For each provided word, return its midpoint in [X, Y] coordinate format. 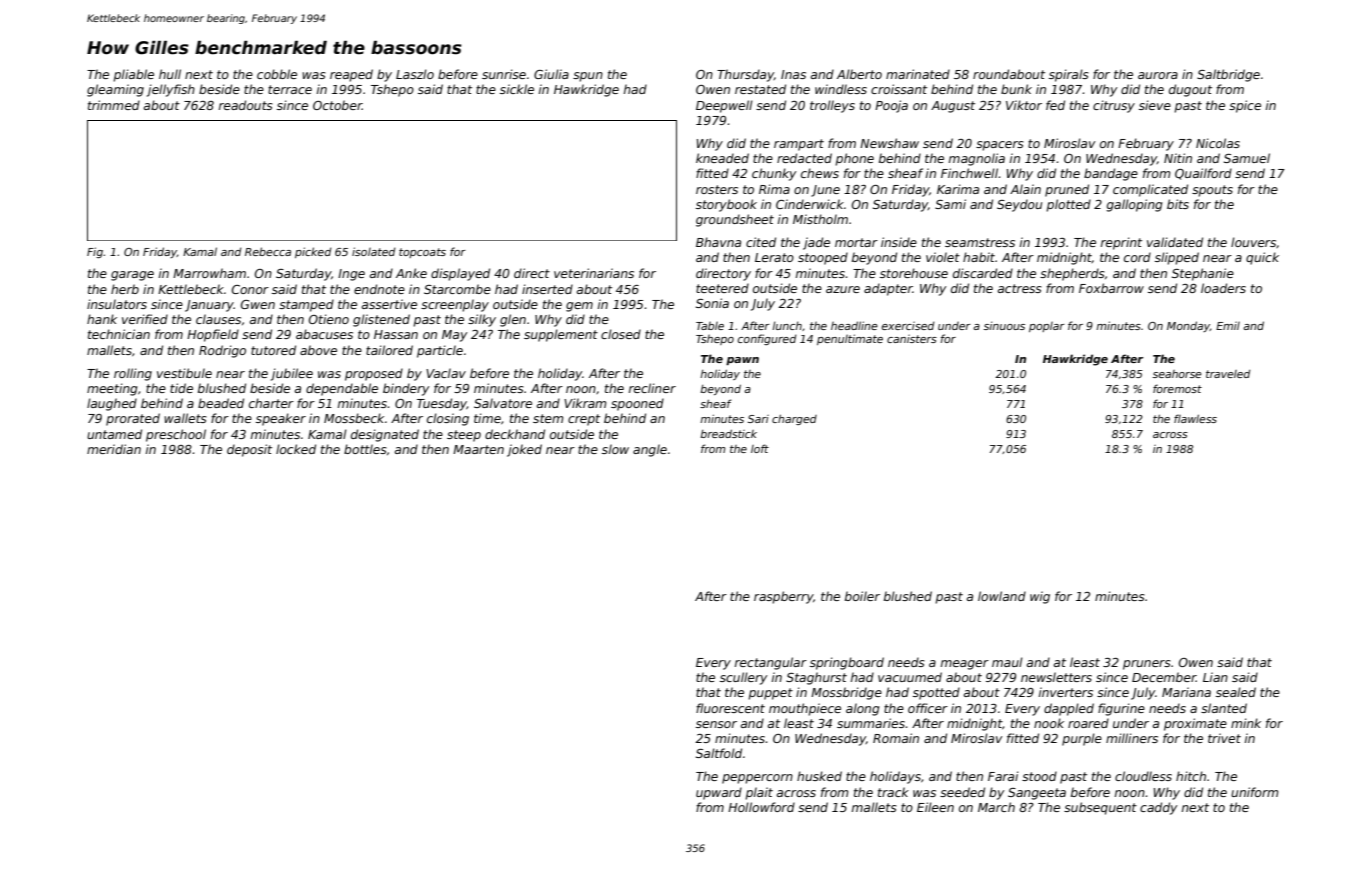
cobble [277, 74]
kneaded [722, 158]
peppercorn [757, 779]
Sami [950, 204]
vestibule [184, 373]
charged [794, 420]
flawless [1195, 418]
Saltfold [719, 753]
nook [1049, 723]
